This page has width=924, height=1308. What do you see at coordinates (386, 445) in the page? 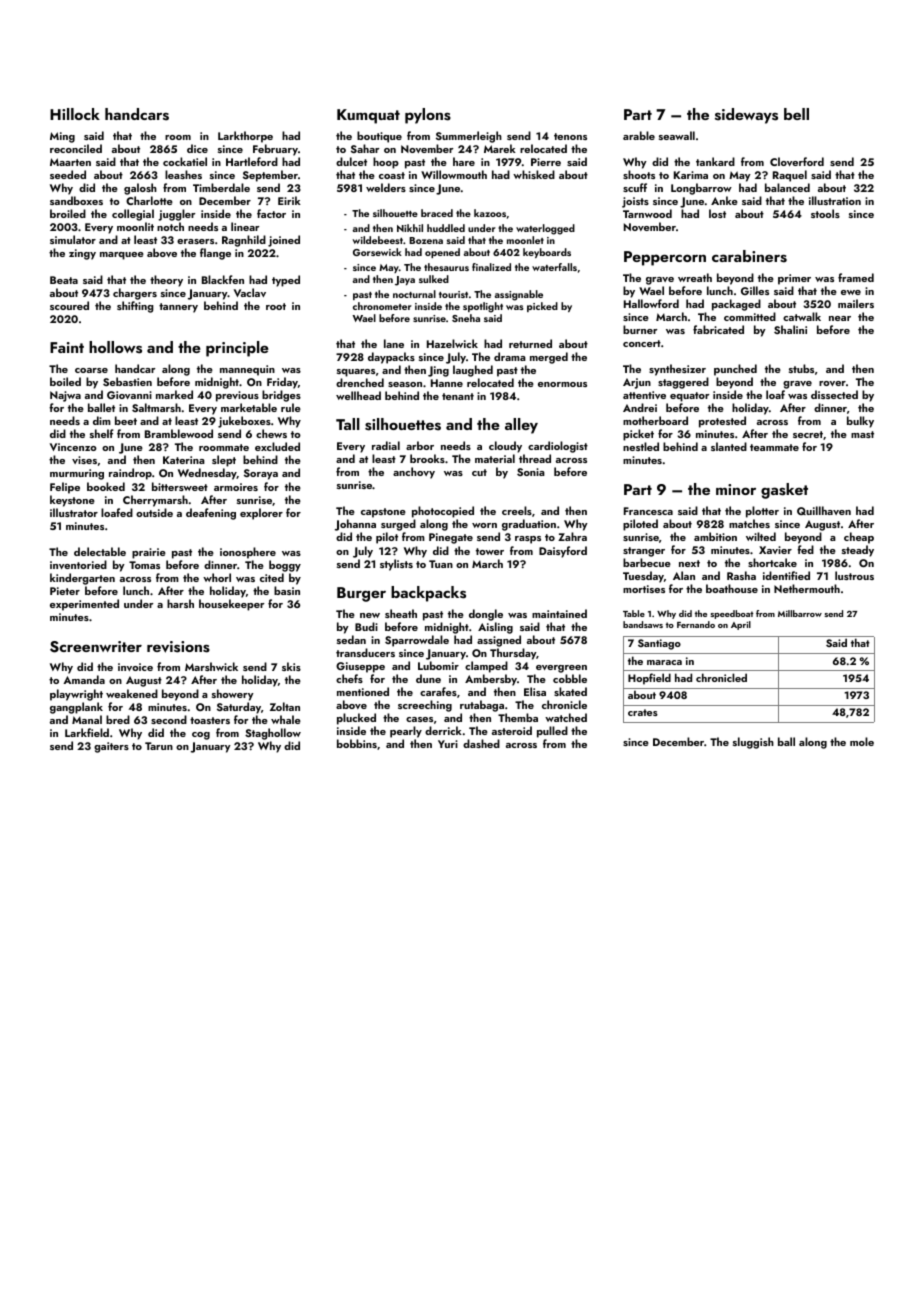
I see `radial` at bounding box center [386, 445].
